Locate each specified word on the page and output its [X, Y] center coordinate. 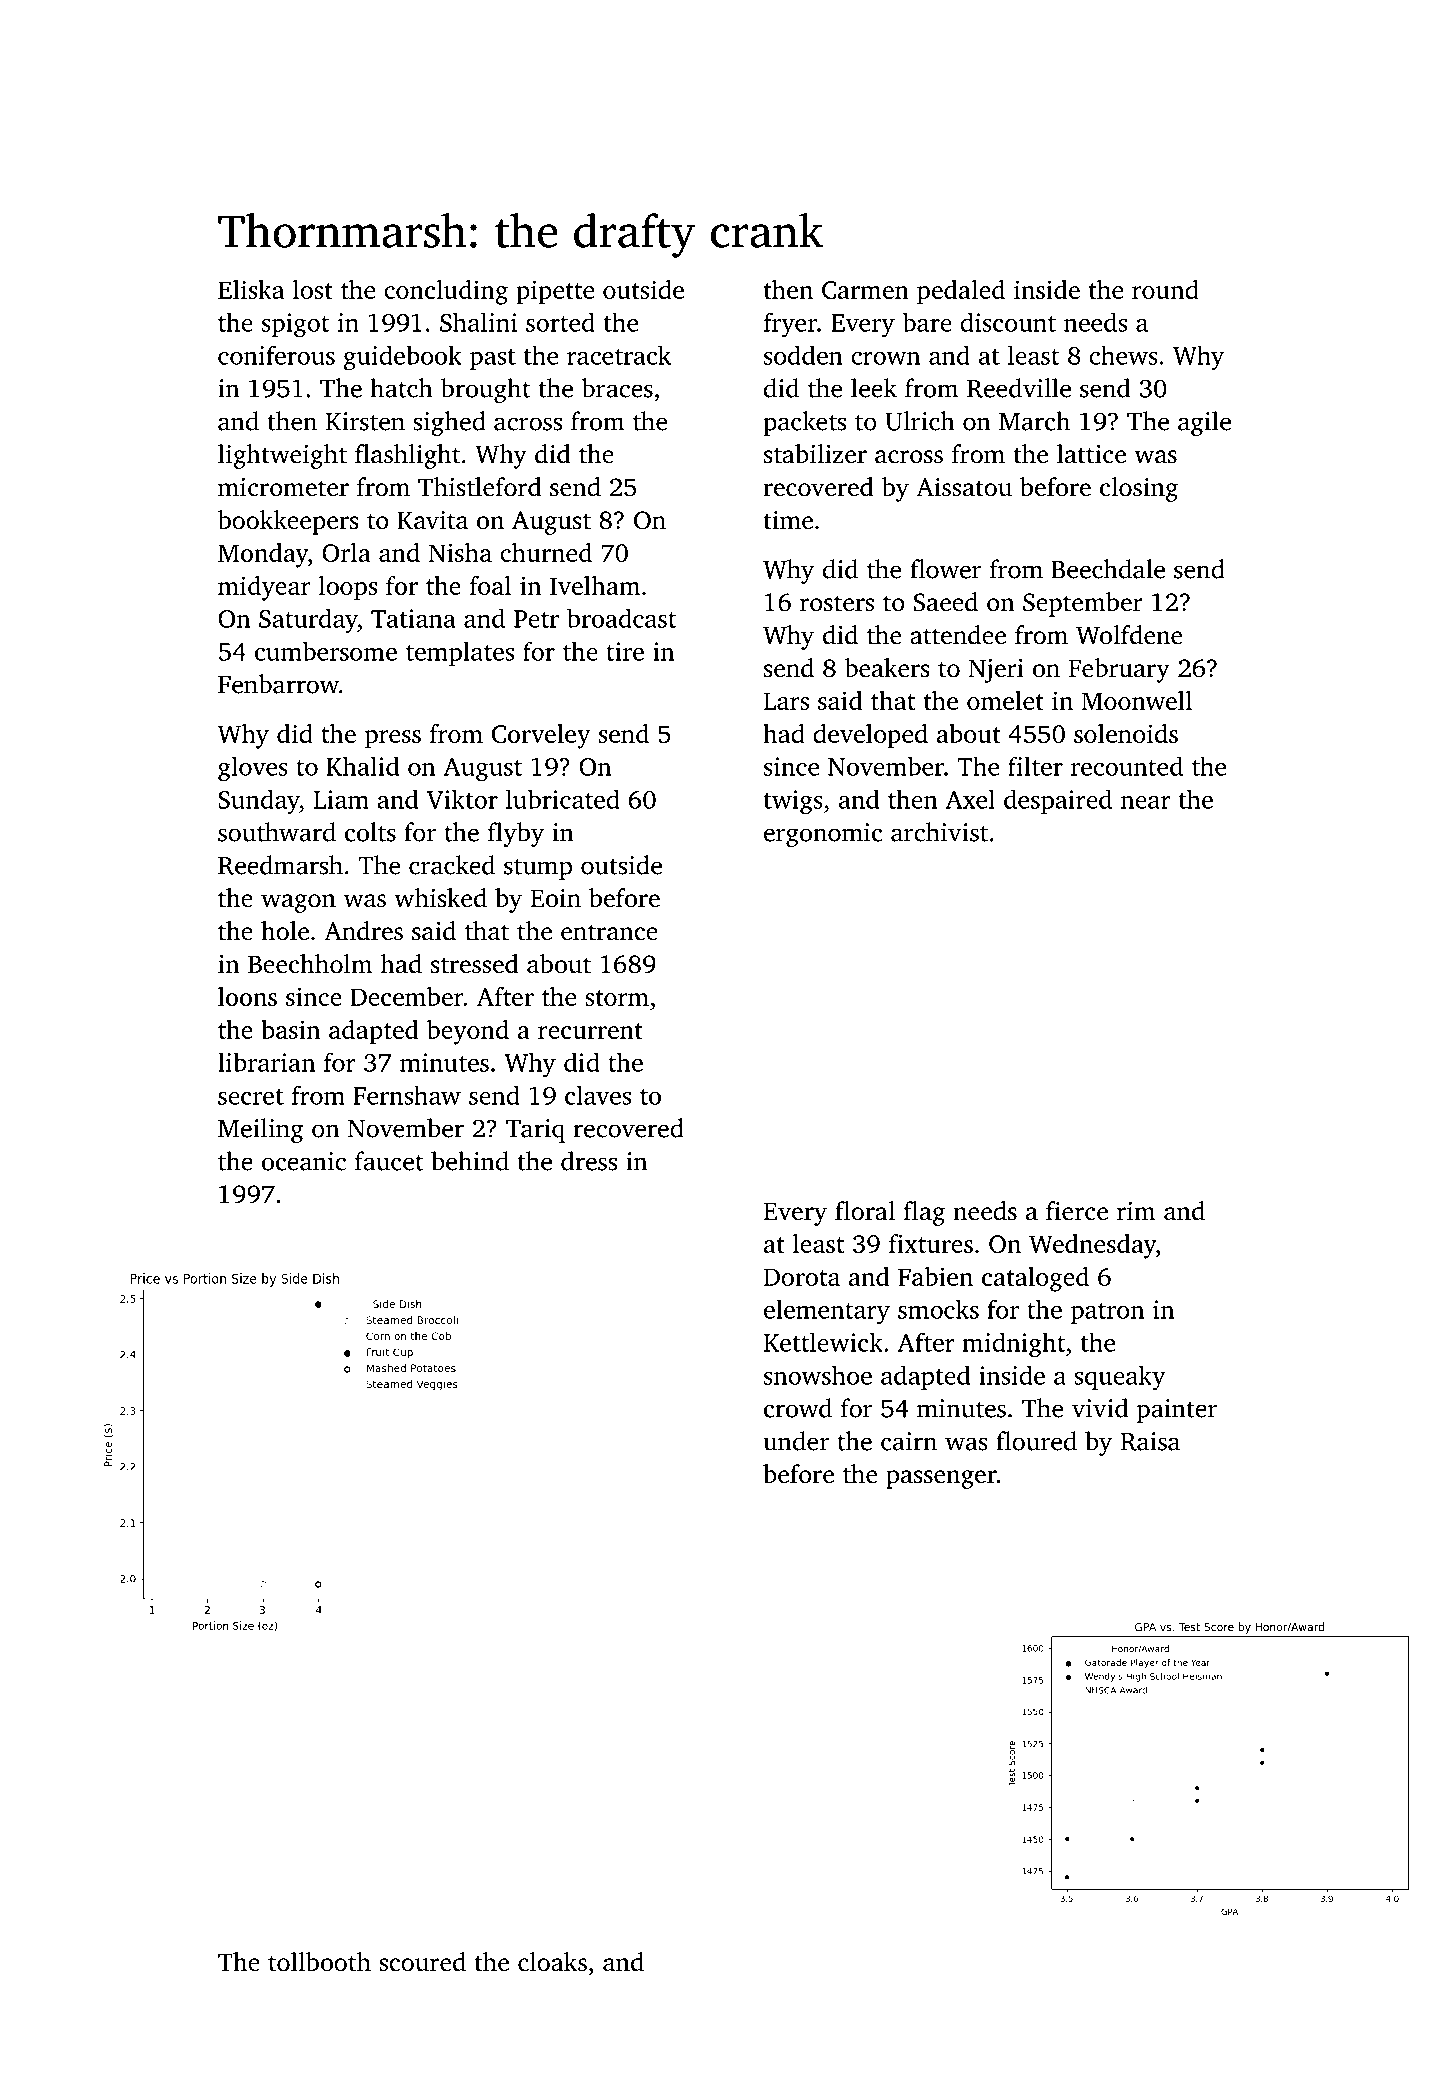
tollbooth [319, 1962]
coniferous [276, 355]
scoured [422, 1962]
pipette [555, 292]
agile [1204, 423]
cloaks [552, 1962]
